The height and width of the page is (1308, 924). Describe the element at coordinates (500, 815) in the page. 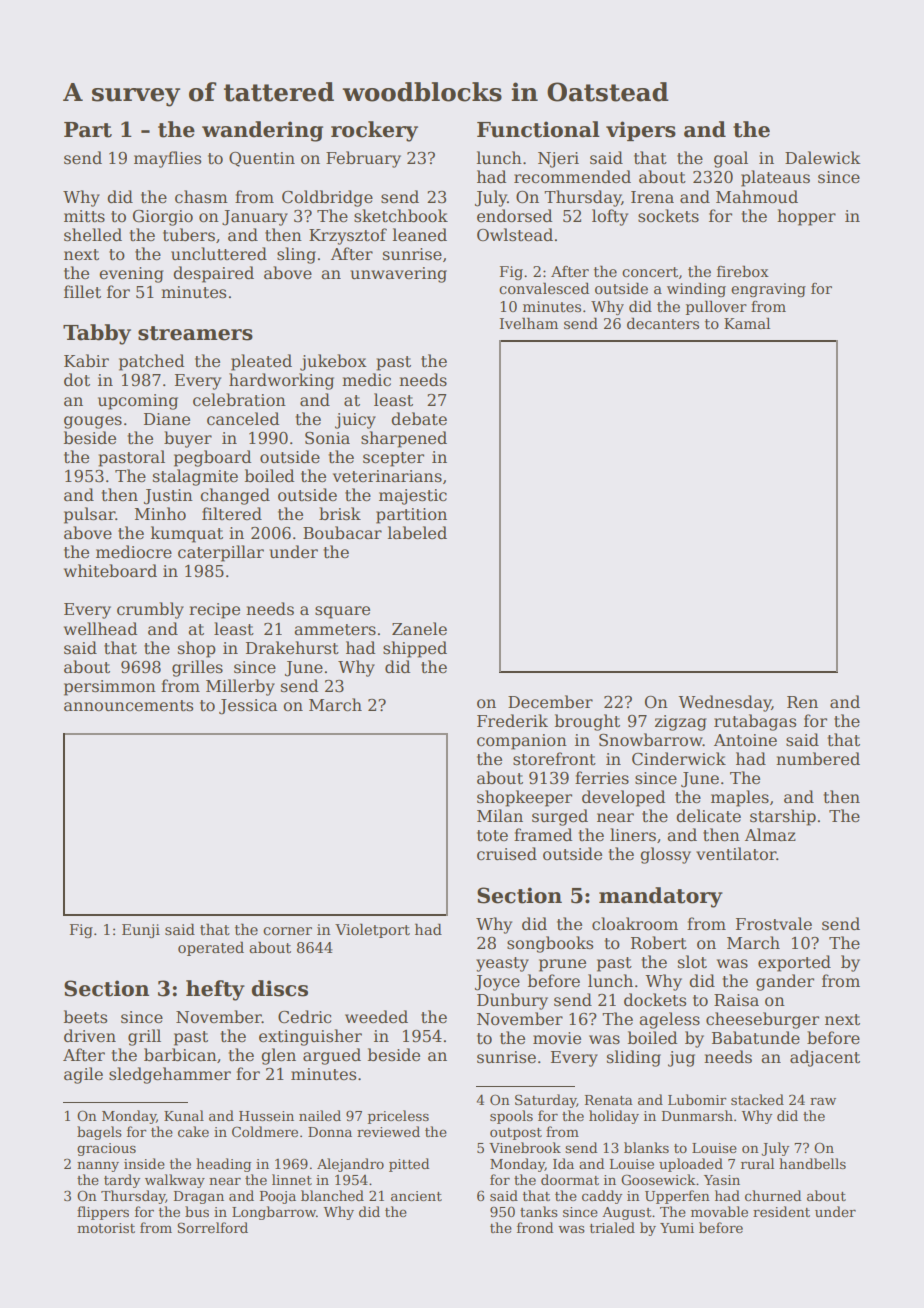

I see `Milan` at that location.
